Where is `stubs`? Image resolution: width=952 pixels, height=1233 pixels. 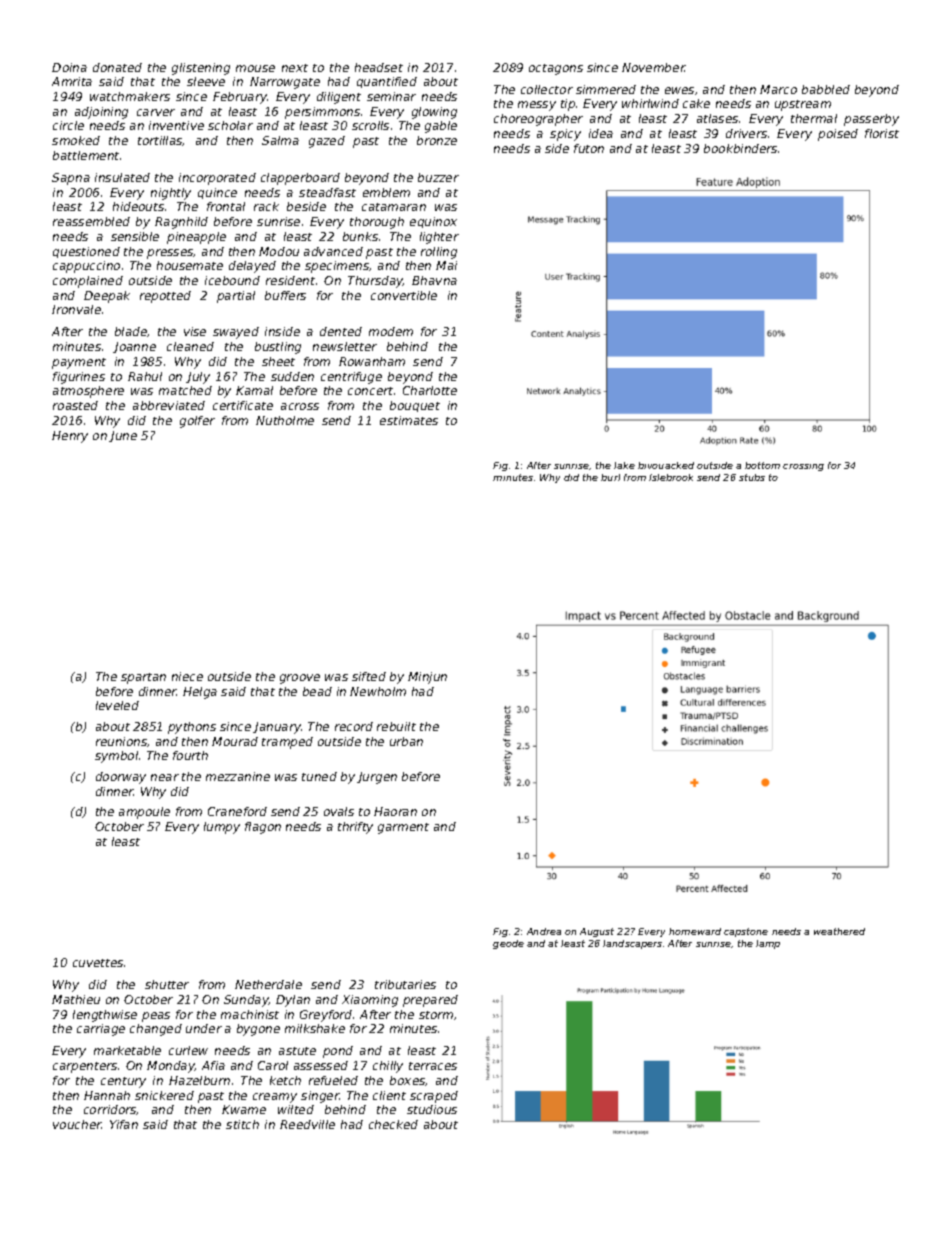
stubs is located at coordinates (752, 477).
